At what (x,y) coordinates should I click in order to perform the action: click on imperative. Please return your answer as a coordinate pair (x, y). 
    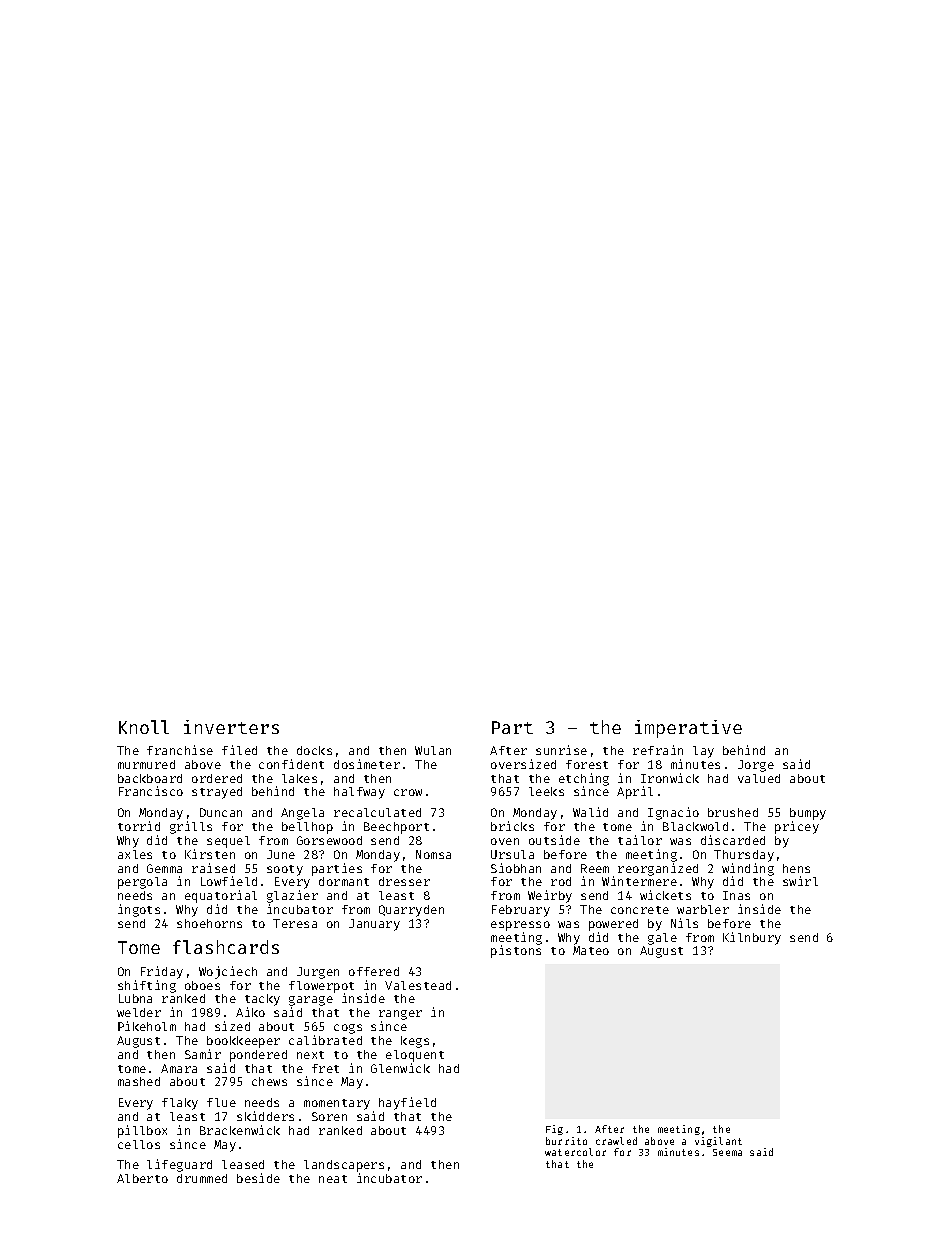
    Looking at the image, I should click on (688, 729).
